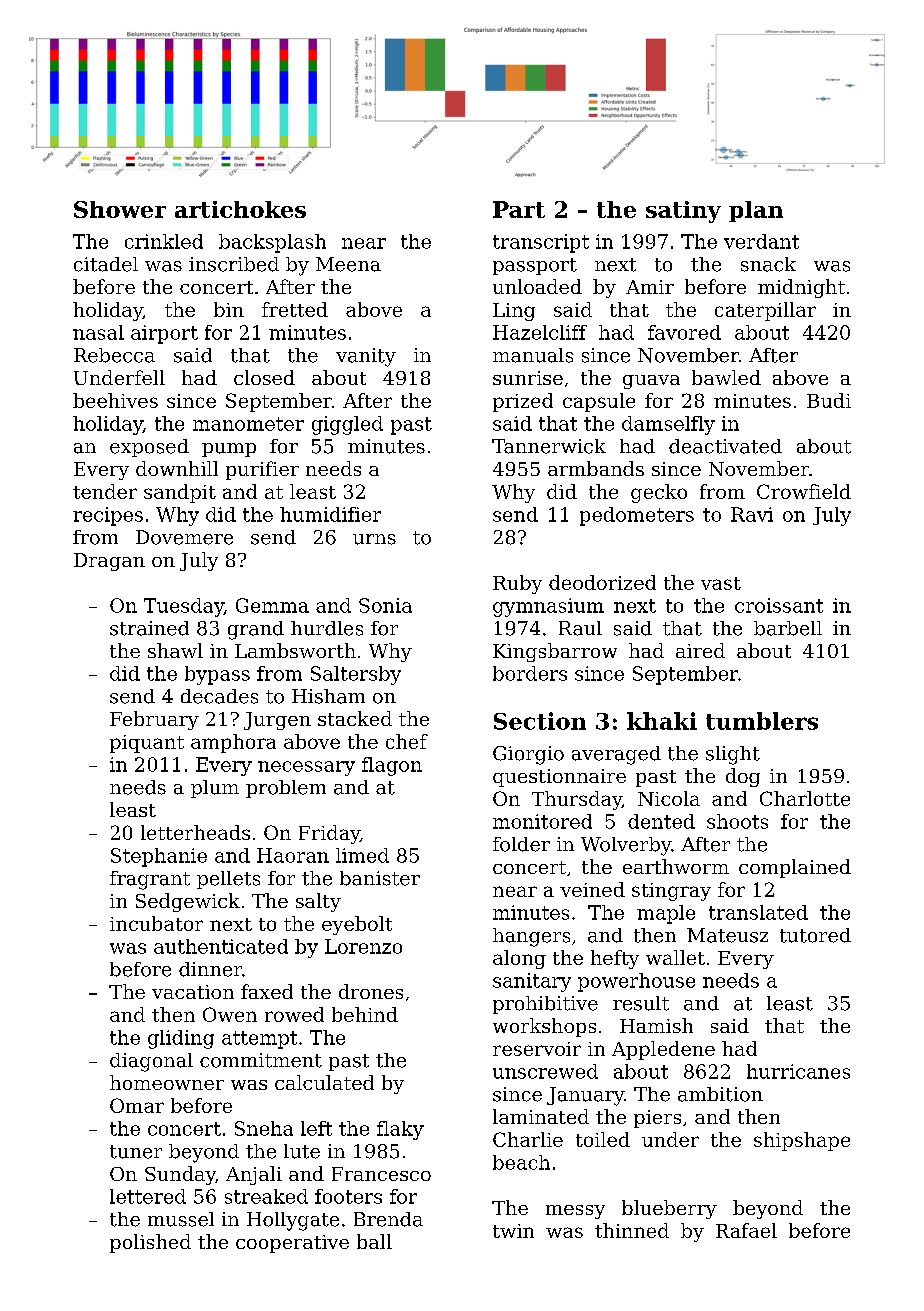  What do you see at coordinates (147, 744) in the screenshot?
I see `piquant` at bounding box center [147, 744].
